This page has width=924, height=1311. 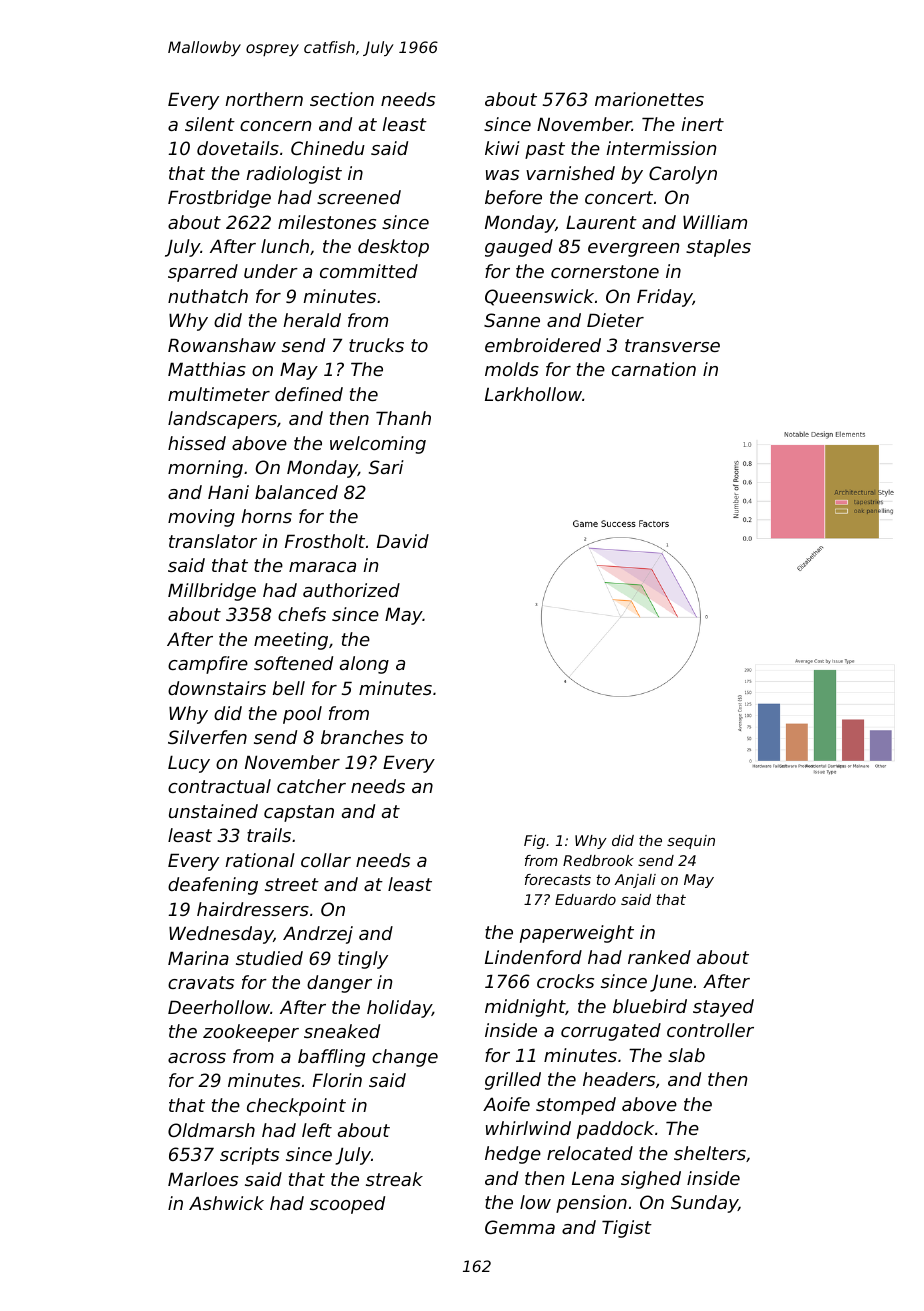 I want to click on evergreen, so click(x=634, y=250).
